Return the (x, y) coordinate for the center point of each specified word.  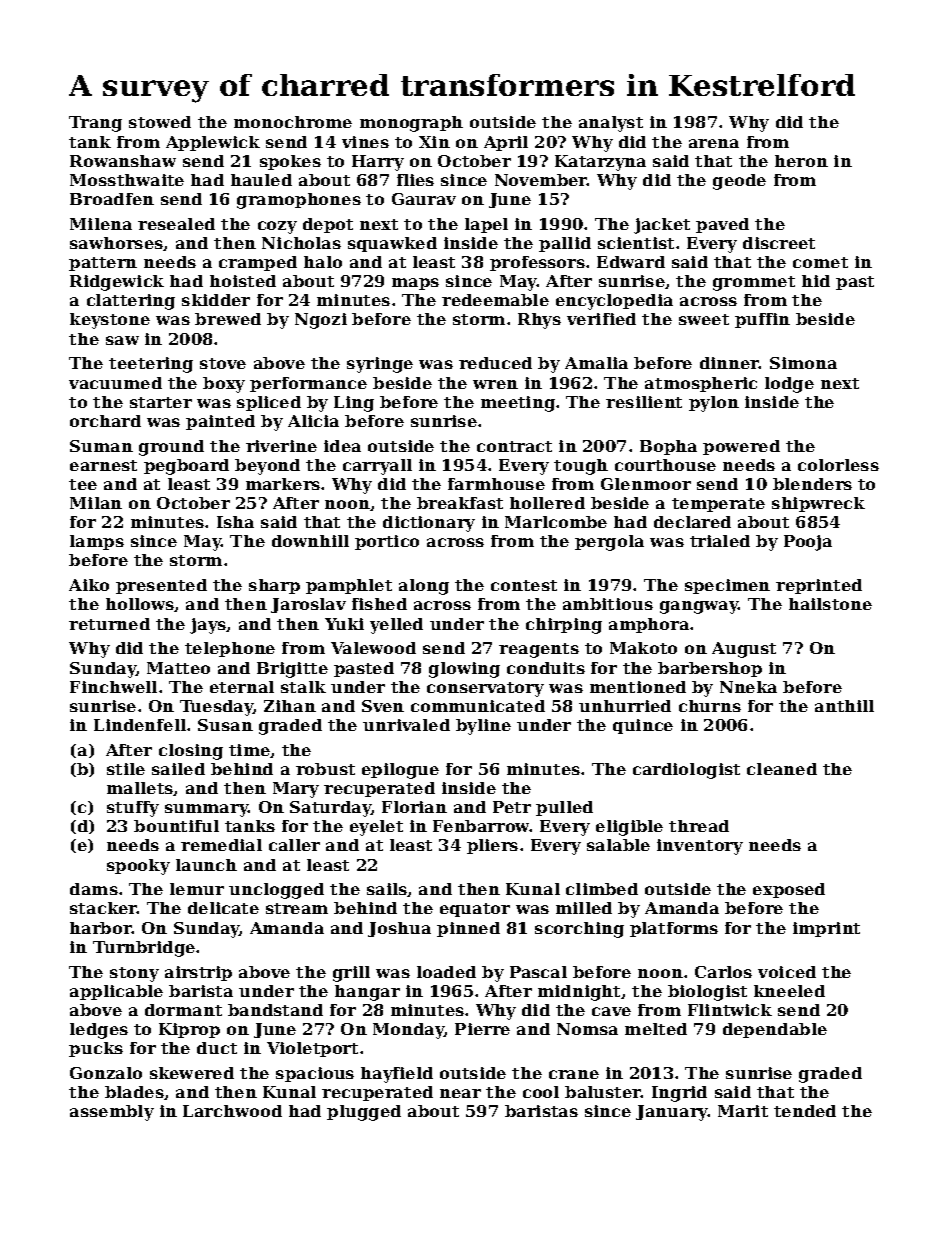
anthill (844, 706)
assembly (112, 1113)
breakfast (460, 503)
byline (483, 727)
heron (801, 161)
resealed (176, 224)
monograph (411, 124)
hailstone (830, 604)
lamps (97, 542)
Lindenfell (140, 725)
